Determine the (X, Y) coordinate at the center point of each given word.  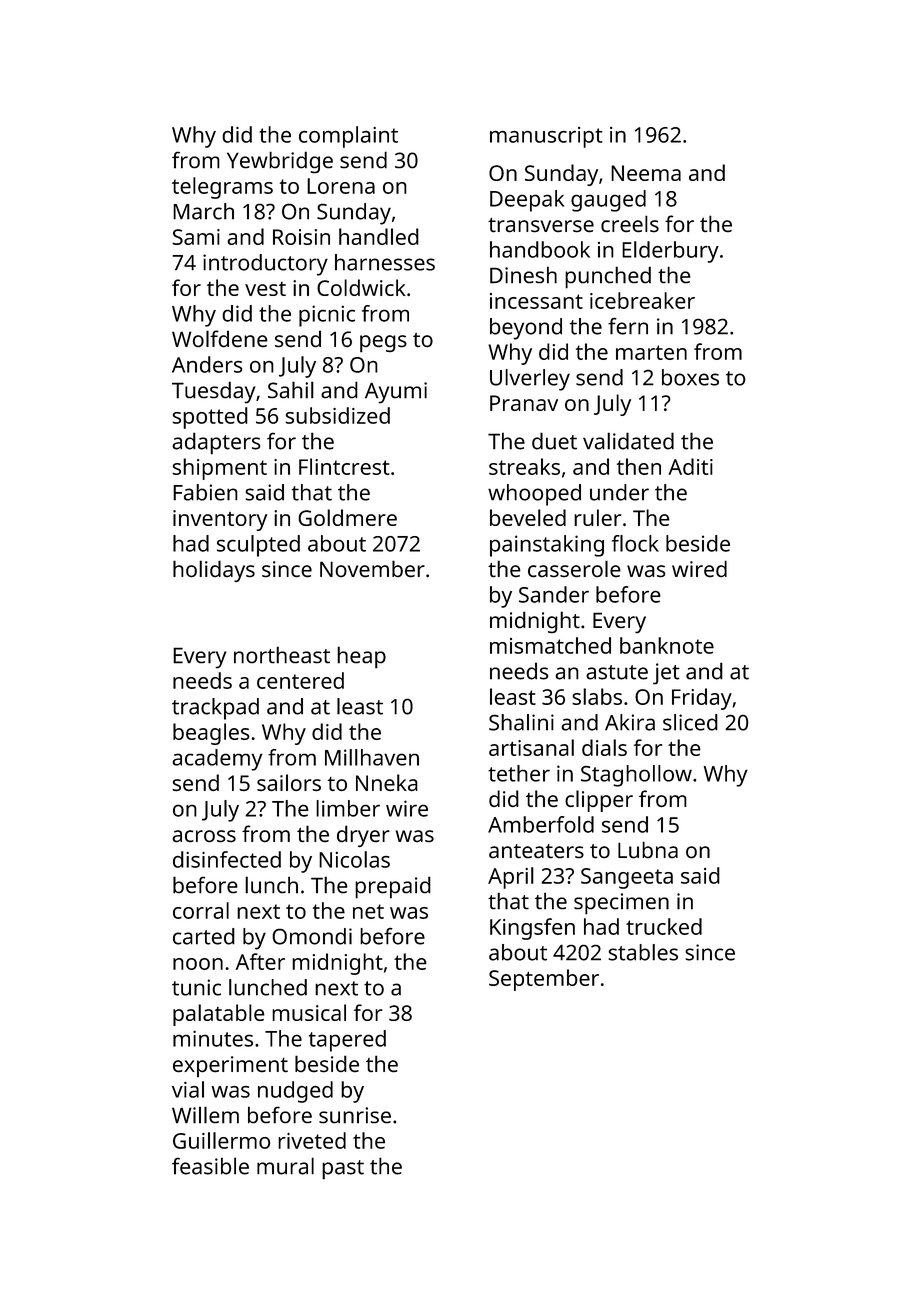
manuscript (546, 137)
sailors (289, 782)
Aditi (690, 466)
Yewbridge (280, 162)
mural (285, 1166)
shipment (219, 469)
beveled (528, 517)
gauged (608, 201)
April (511, 878)
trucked (664, 926)
